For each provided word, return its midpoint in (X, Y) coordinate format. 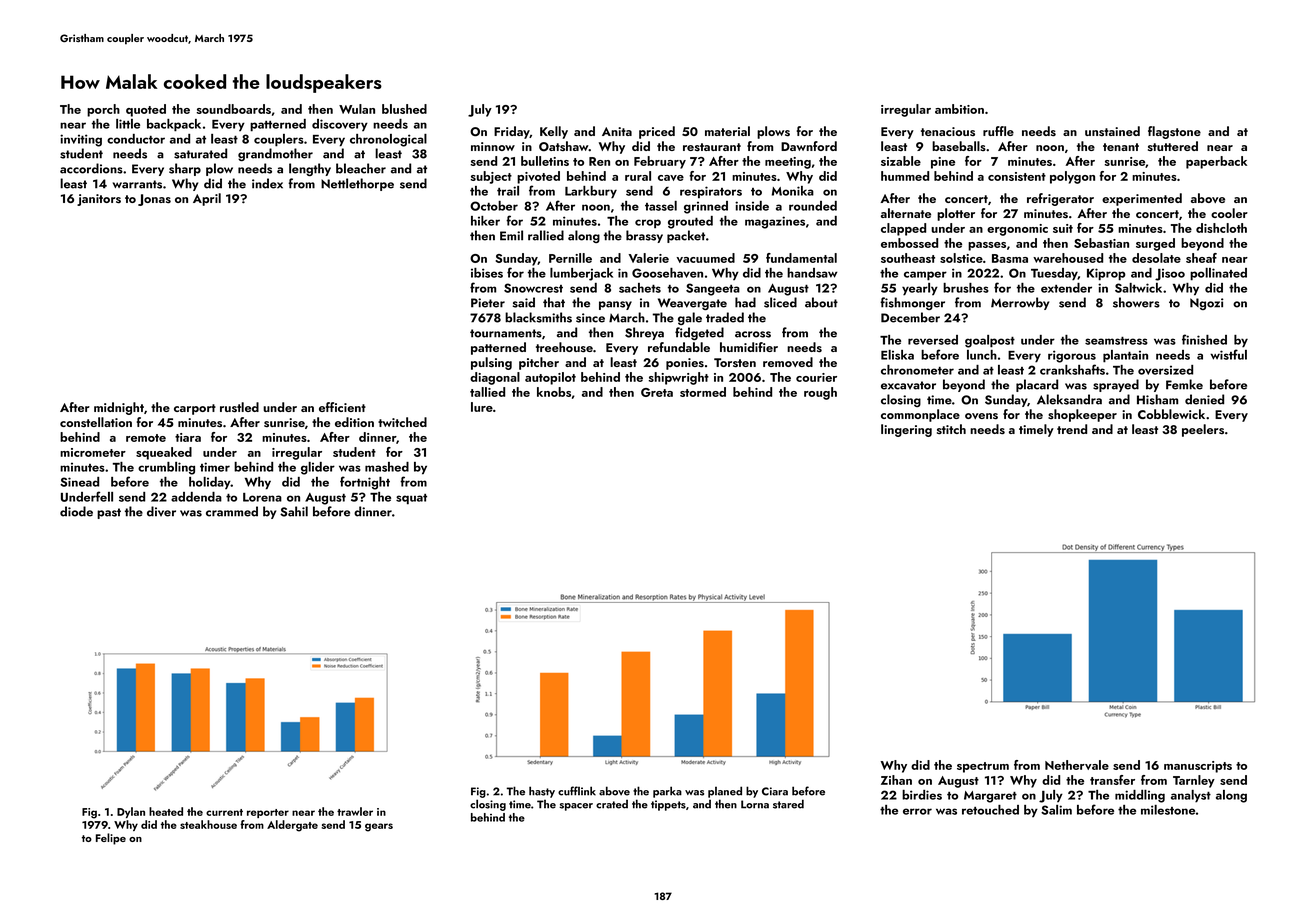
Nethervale (1077, 765)
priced (657, 132)
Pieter (488, 303)
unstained (1112, 131)
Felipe (111, 839)
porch (103, 110)
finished (1204, 339)
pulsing (491, 363)
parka (667, 792)
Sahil (294, 511)
